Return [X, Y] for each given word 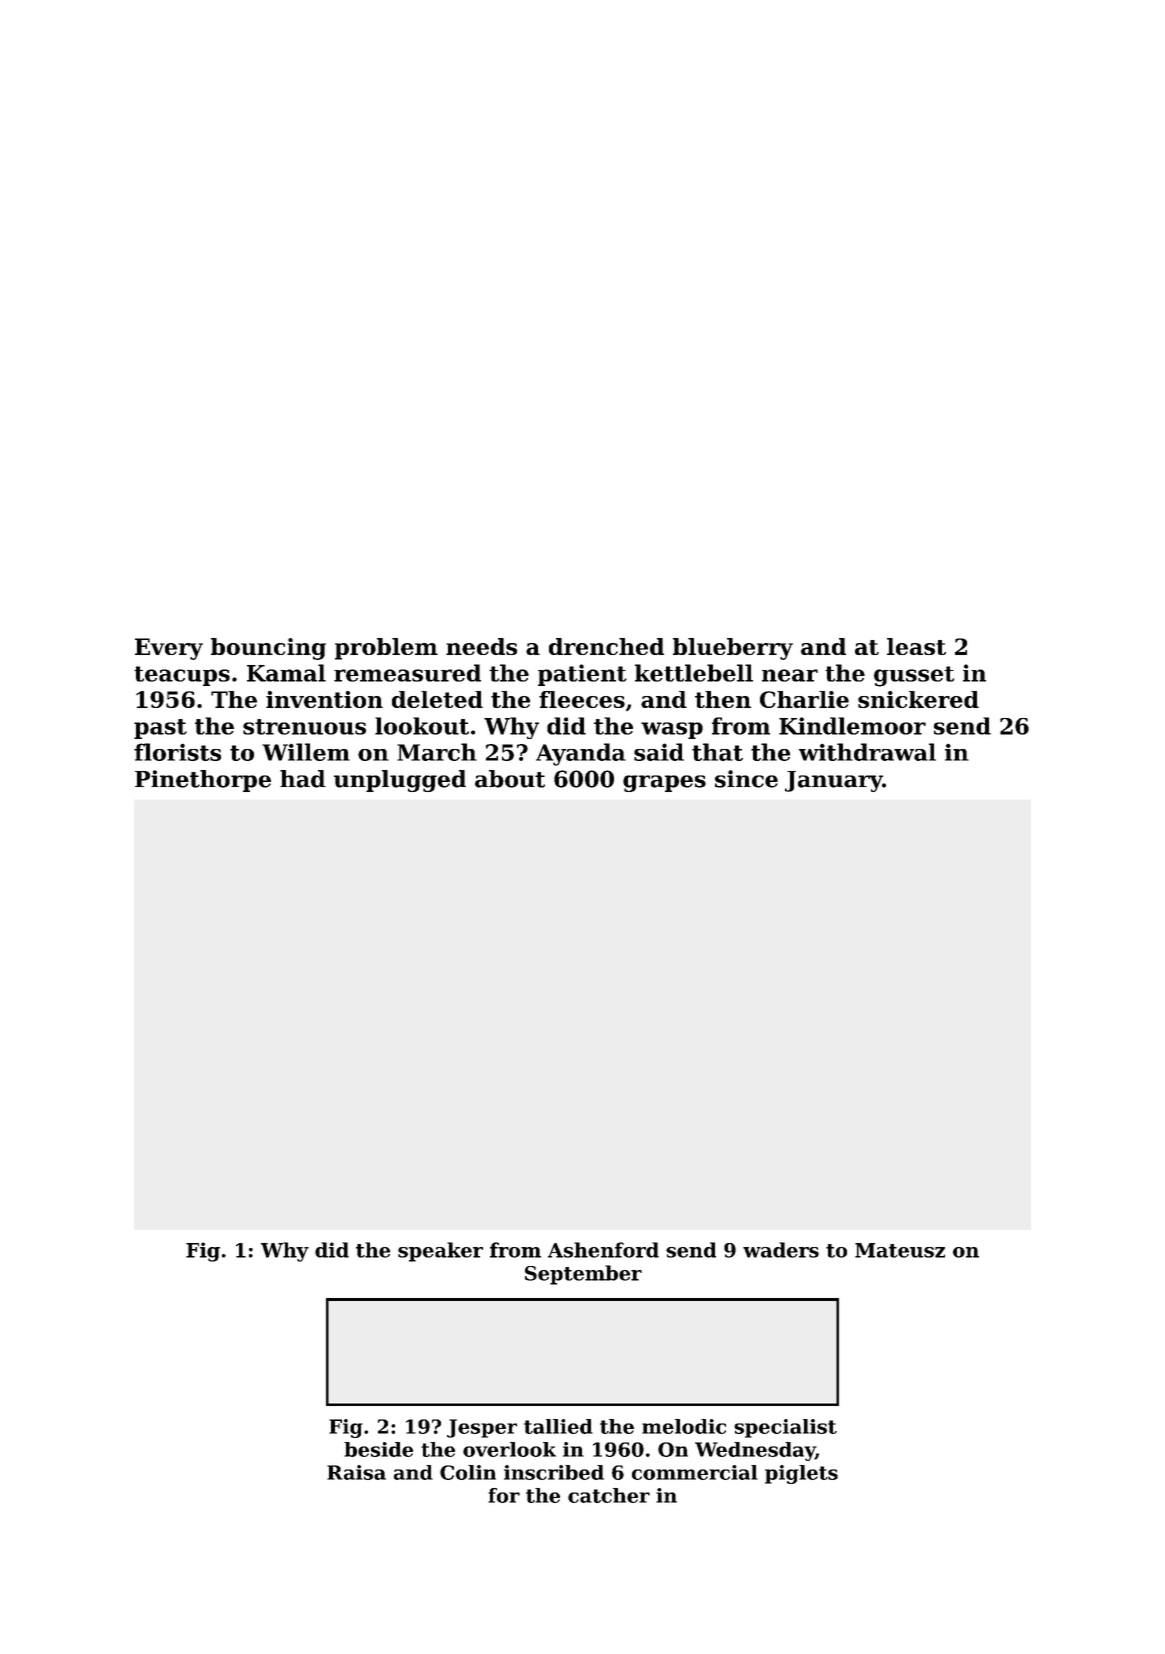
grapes [664, 783]
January [834, 781]
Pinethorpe [203, 781]
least [916, 646]
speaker [440, 1252]
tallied [558, 1426]
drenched [606, 646]
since [746, 779]
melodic [684, 1426]
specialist [785, 1428]
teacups [182, 676]
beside [378, 1449]
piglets [801, 1474]
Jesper [482, 1428]
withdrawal [867, 752]
